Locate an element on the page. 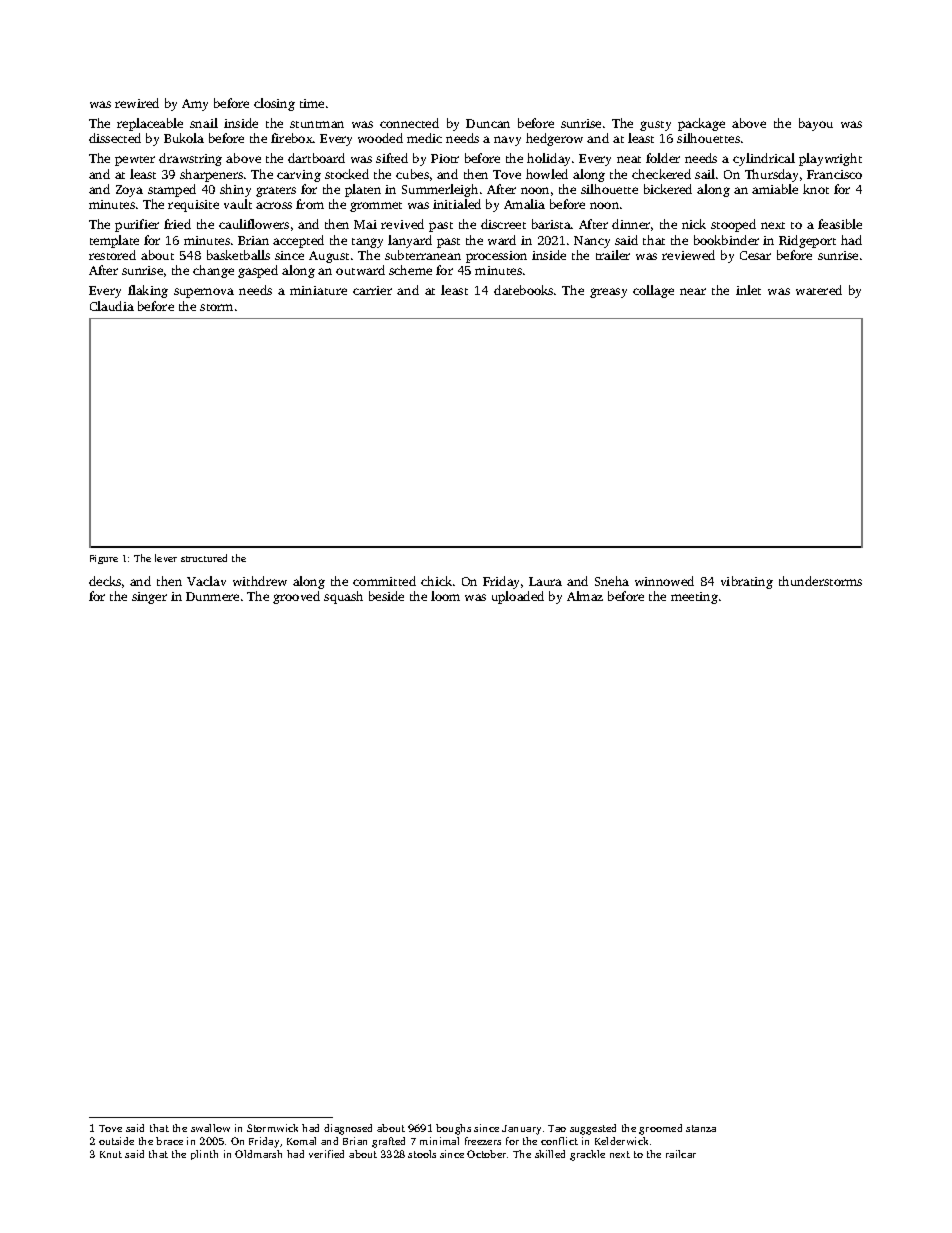 The height and width of the document is (1233, 952). Sneha is located at coordinates (612, 581).
